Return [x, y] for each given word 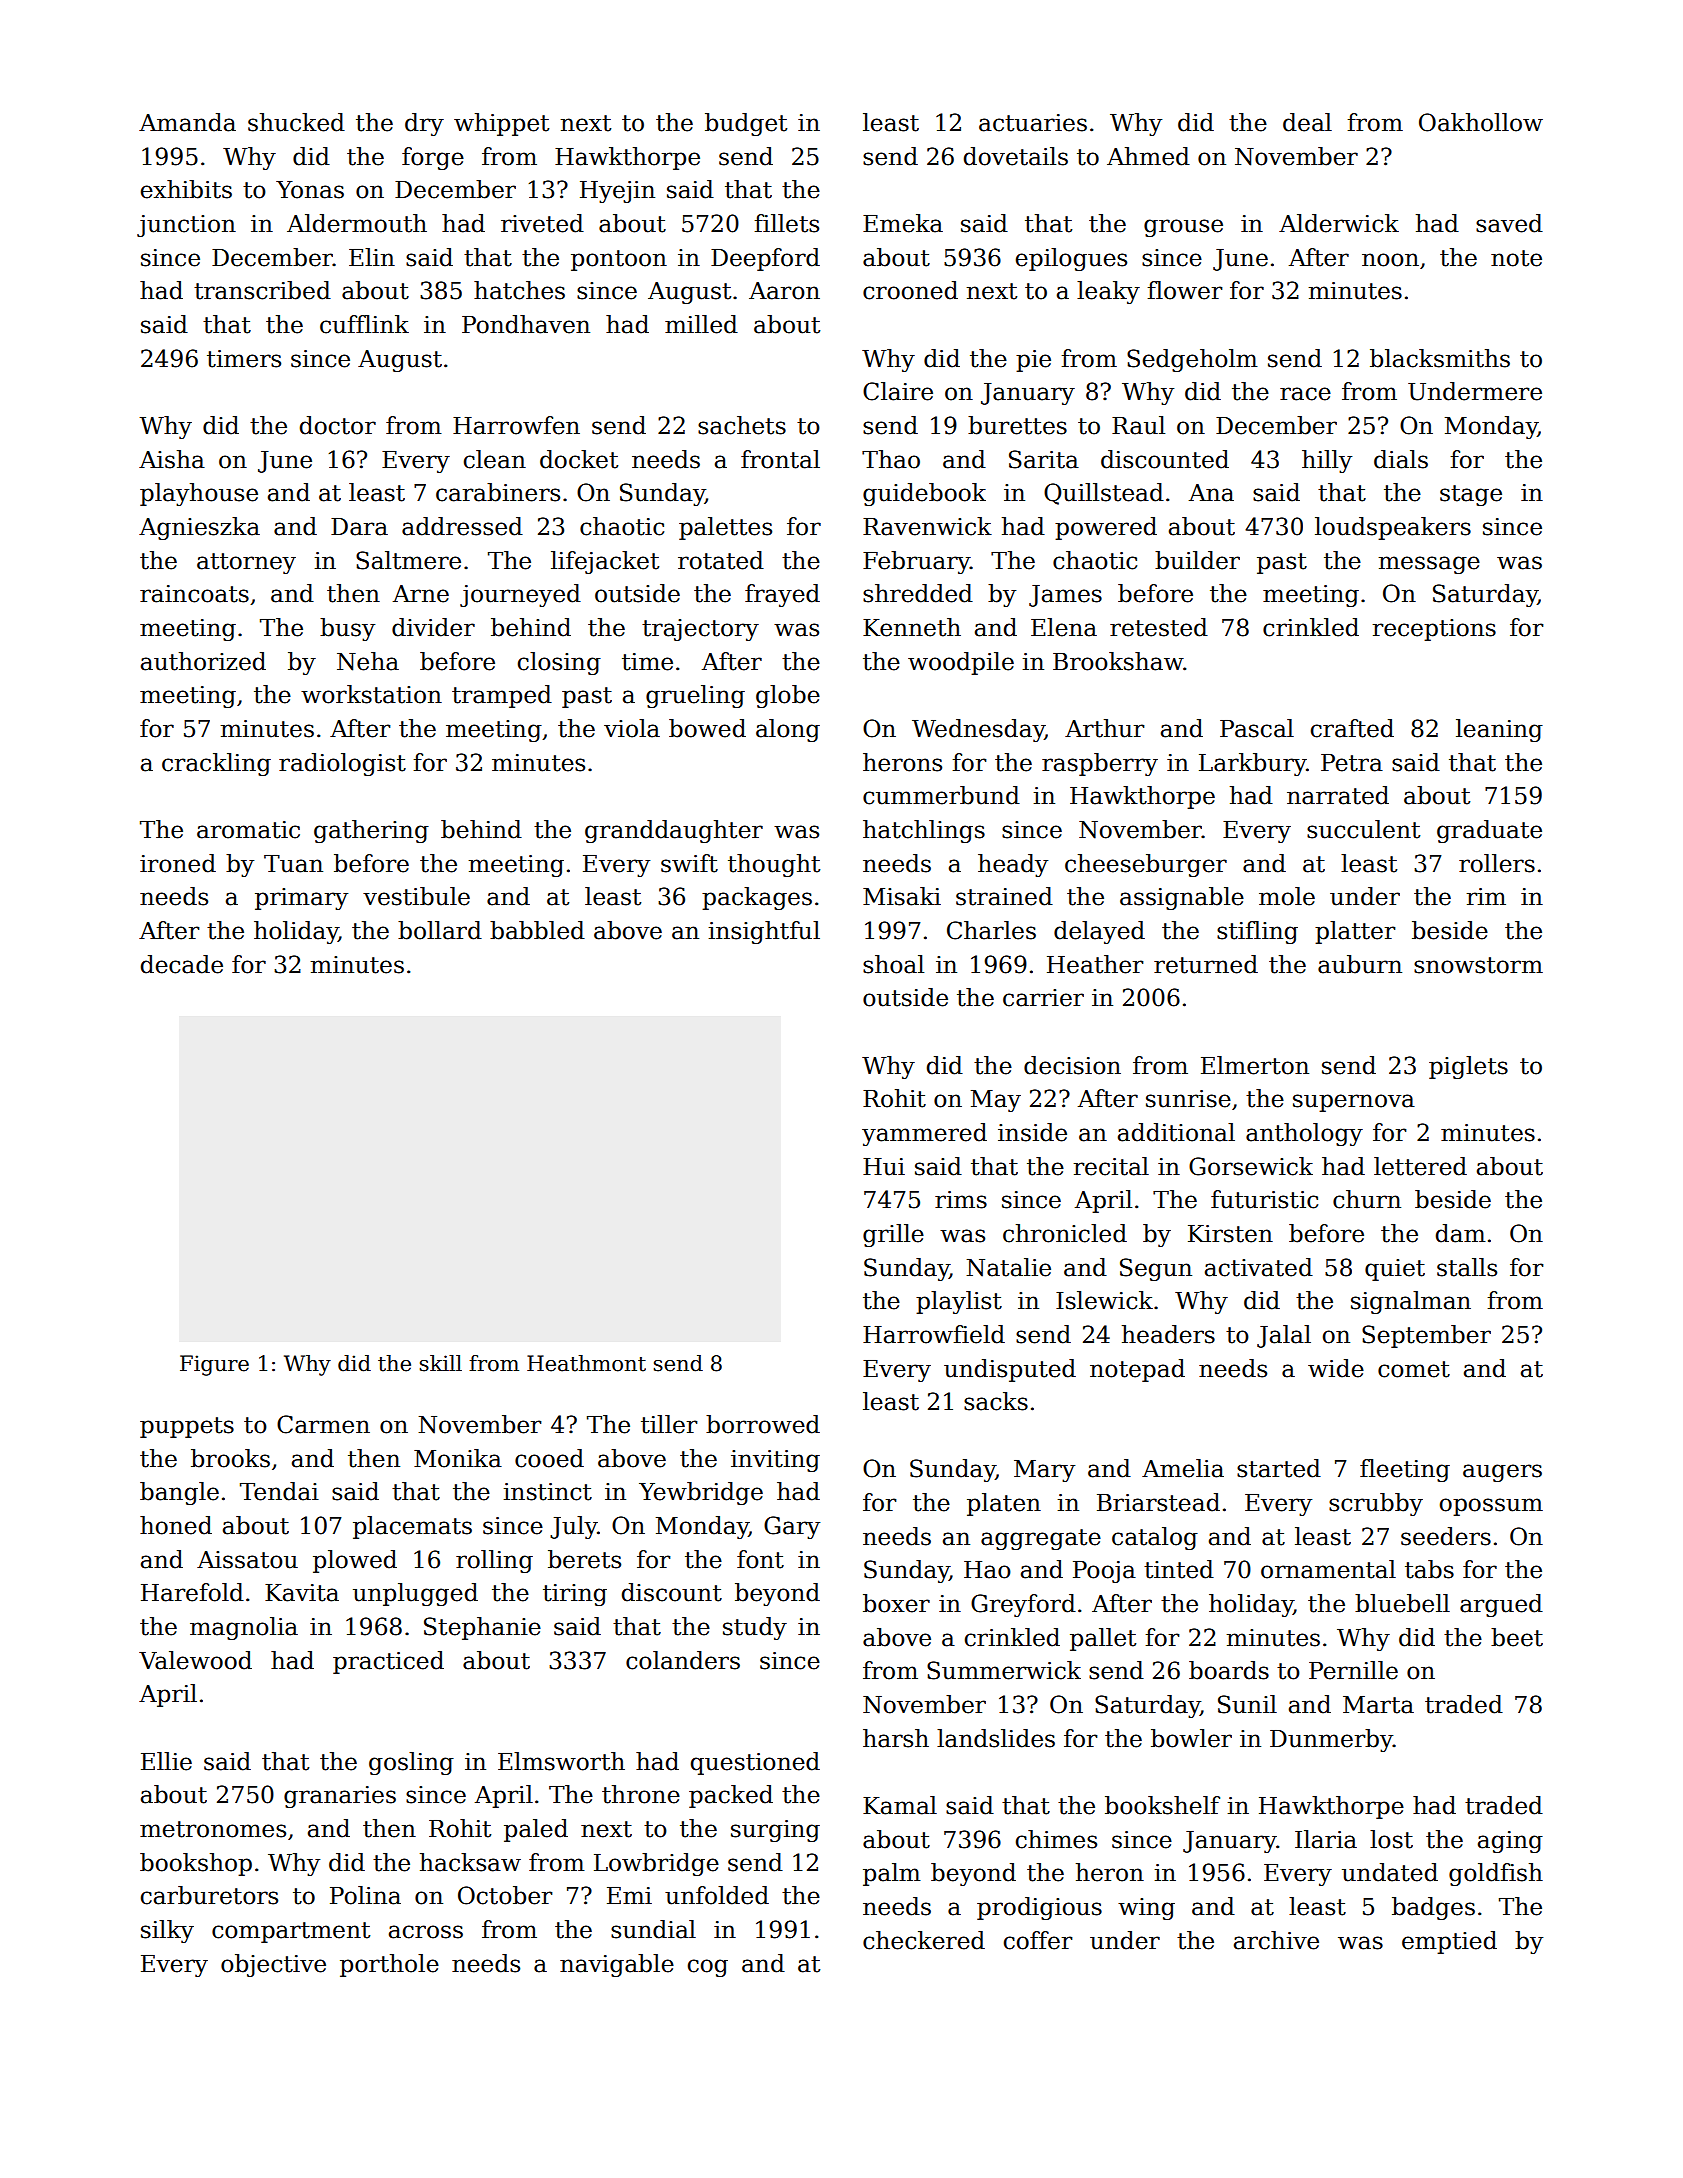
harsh [896, 1738]
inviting [775, 1461]
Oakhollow [1481, 122]
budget [746, 124]
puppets [187, 1427]
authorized [203, 661]
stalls [1467, 1267]
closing [559, 663]
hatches [519, 290]
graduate [1489, 831]
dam [1461, 1233]
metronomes [213, 1829]
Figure [214, 1365]
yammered [924, 1134]
